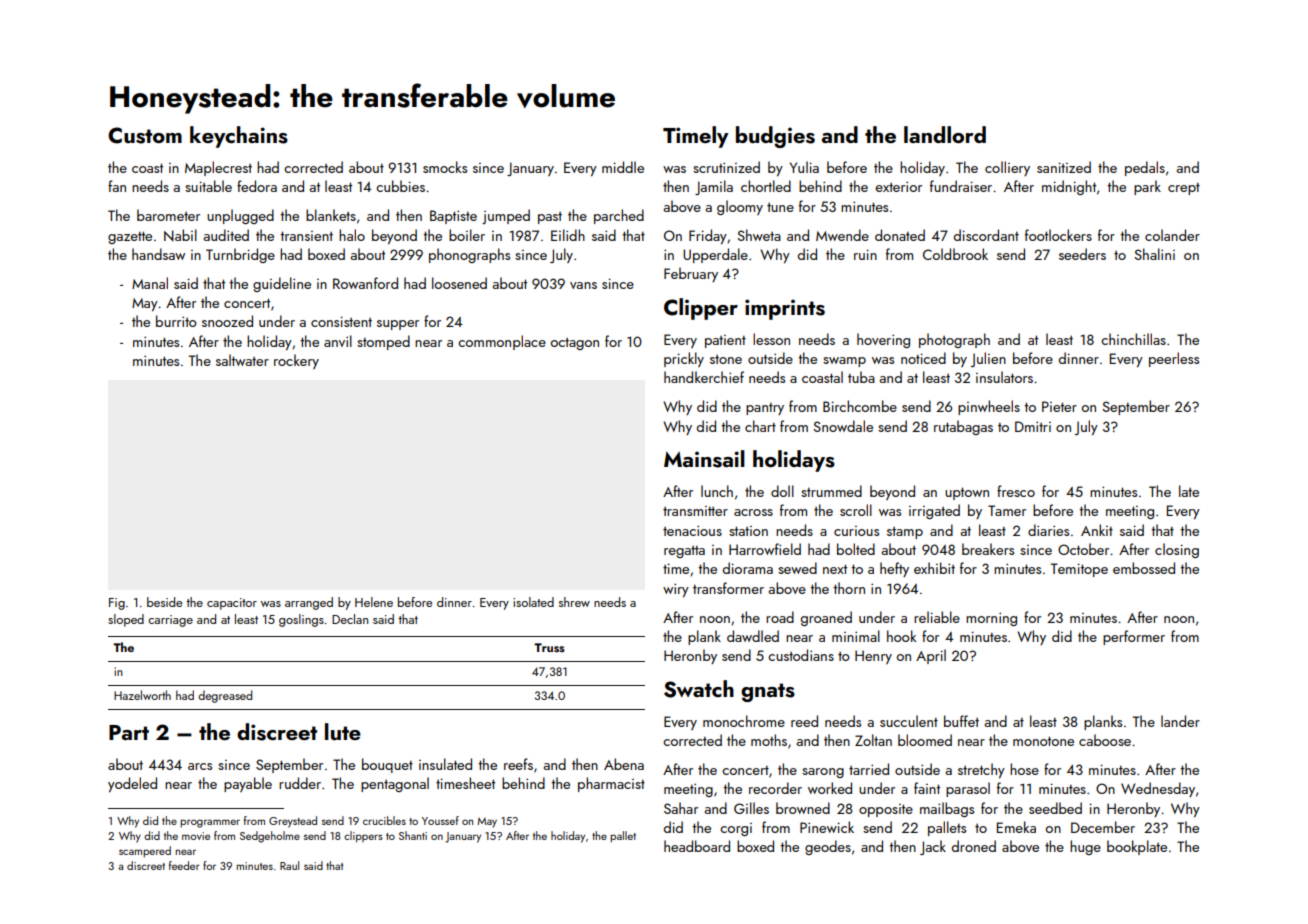  I want to click on wiry, so click(676, 590).
